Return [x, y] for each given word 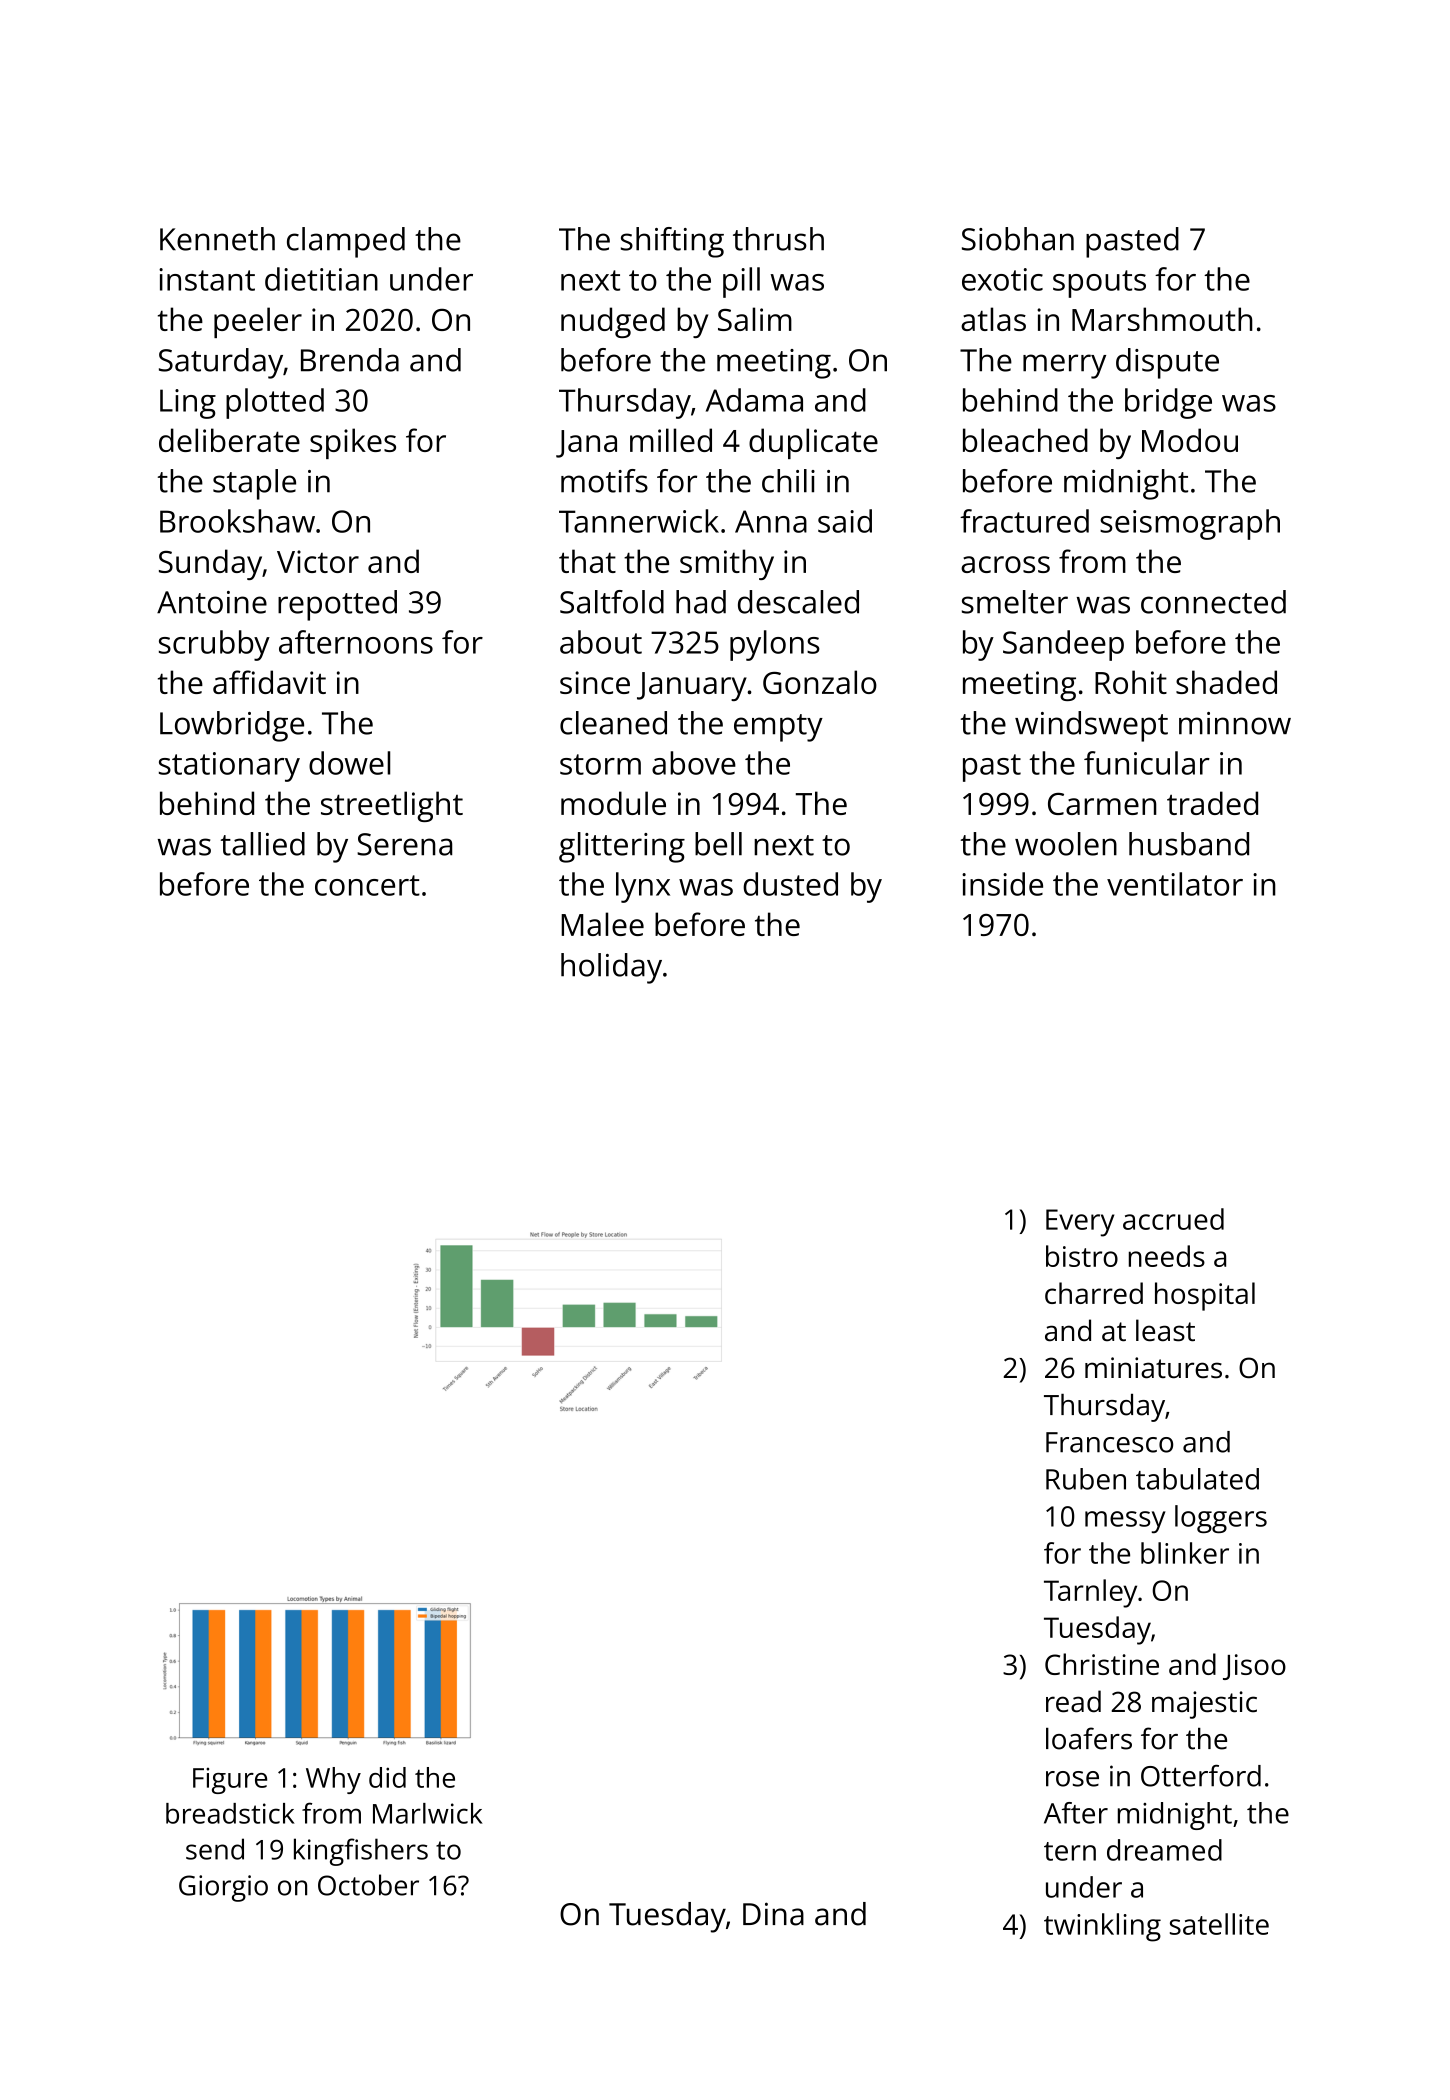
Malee [602, 924]
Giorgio [223, 1888]
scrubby [214, 645]
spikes [353, 443]
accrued [1173, 1219]
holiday [611, 968]
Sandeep [1063, 645]
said [845, 521]
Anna [771, 521]
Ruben [1086, 1479]
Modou [1190, 440]
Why [333, 1780]
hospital [1205, 1296]
